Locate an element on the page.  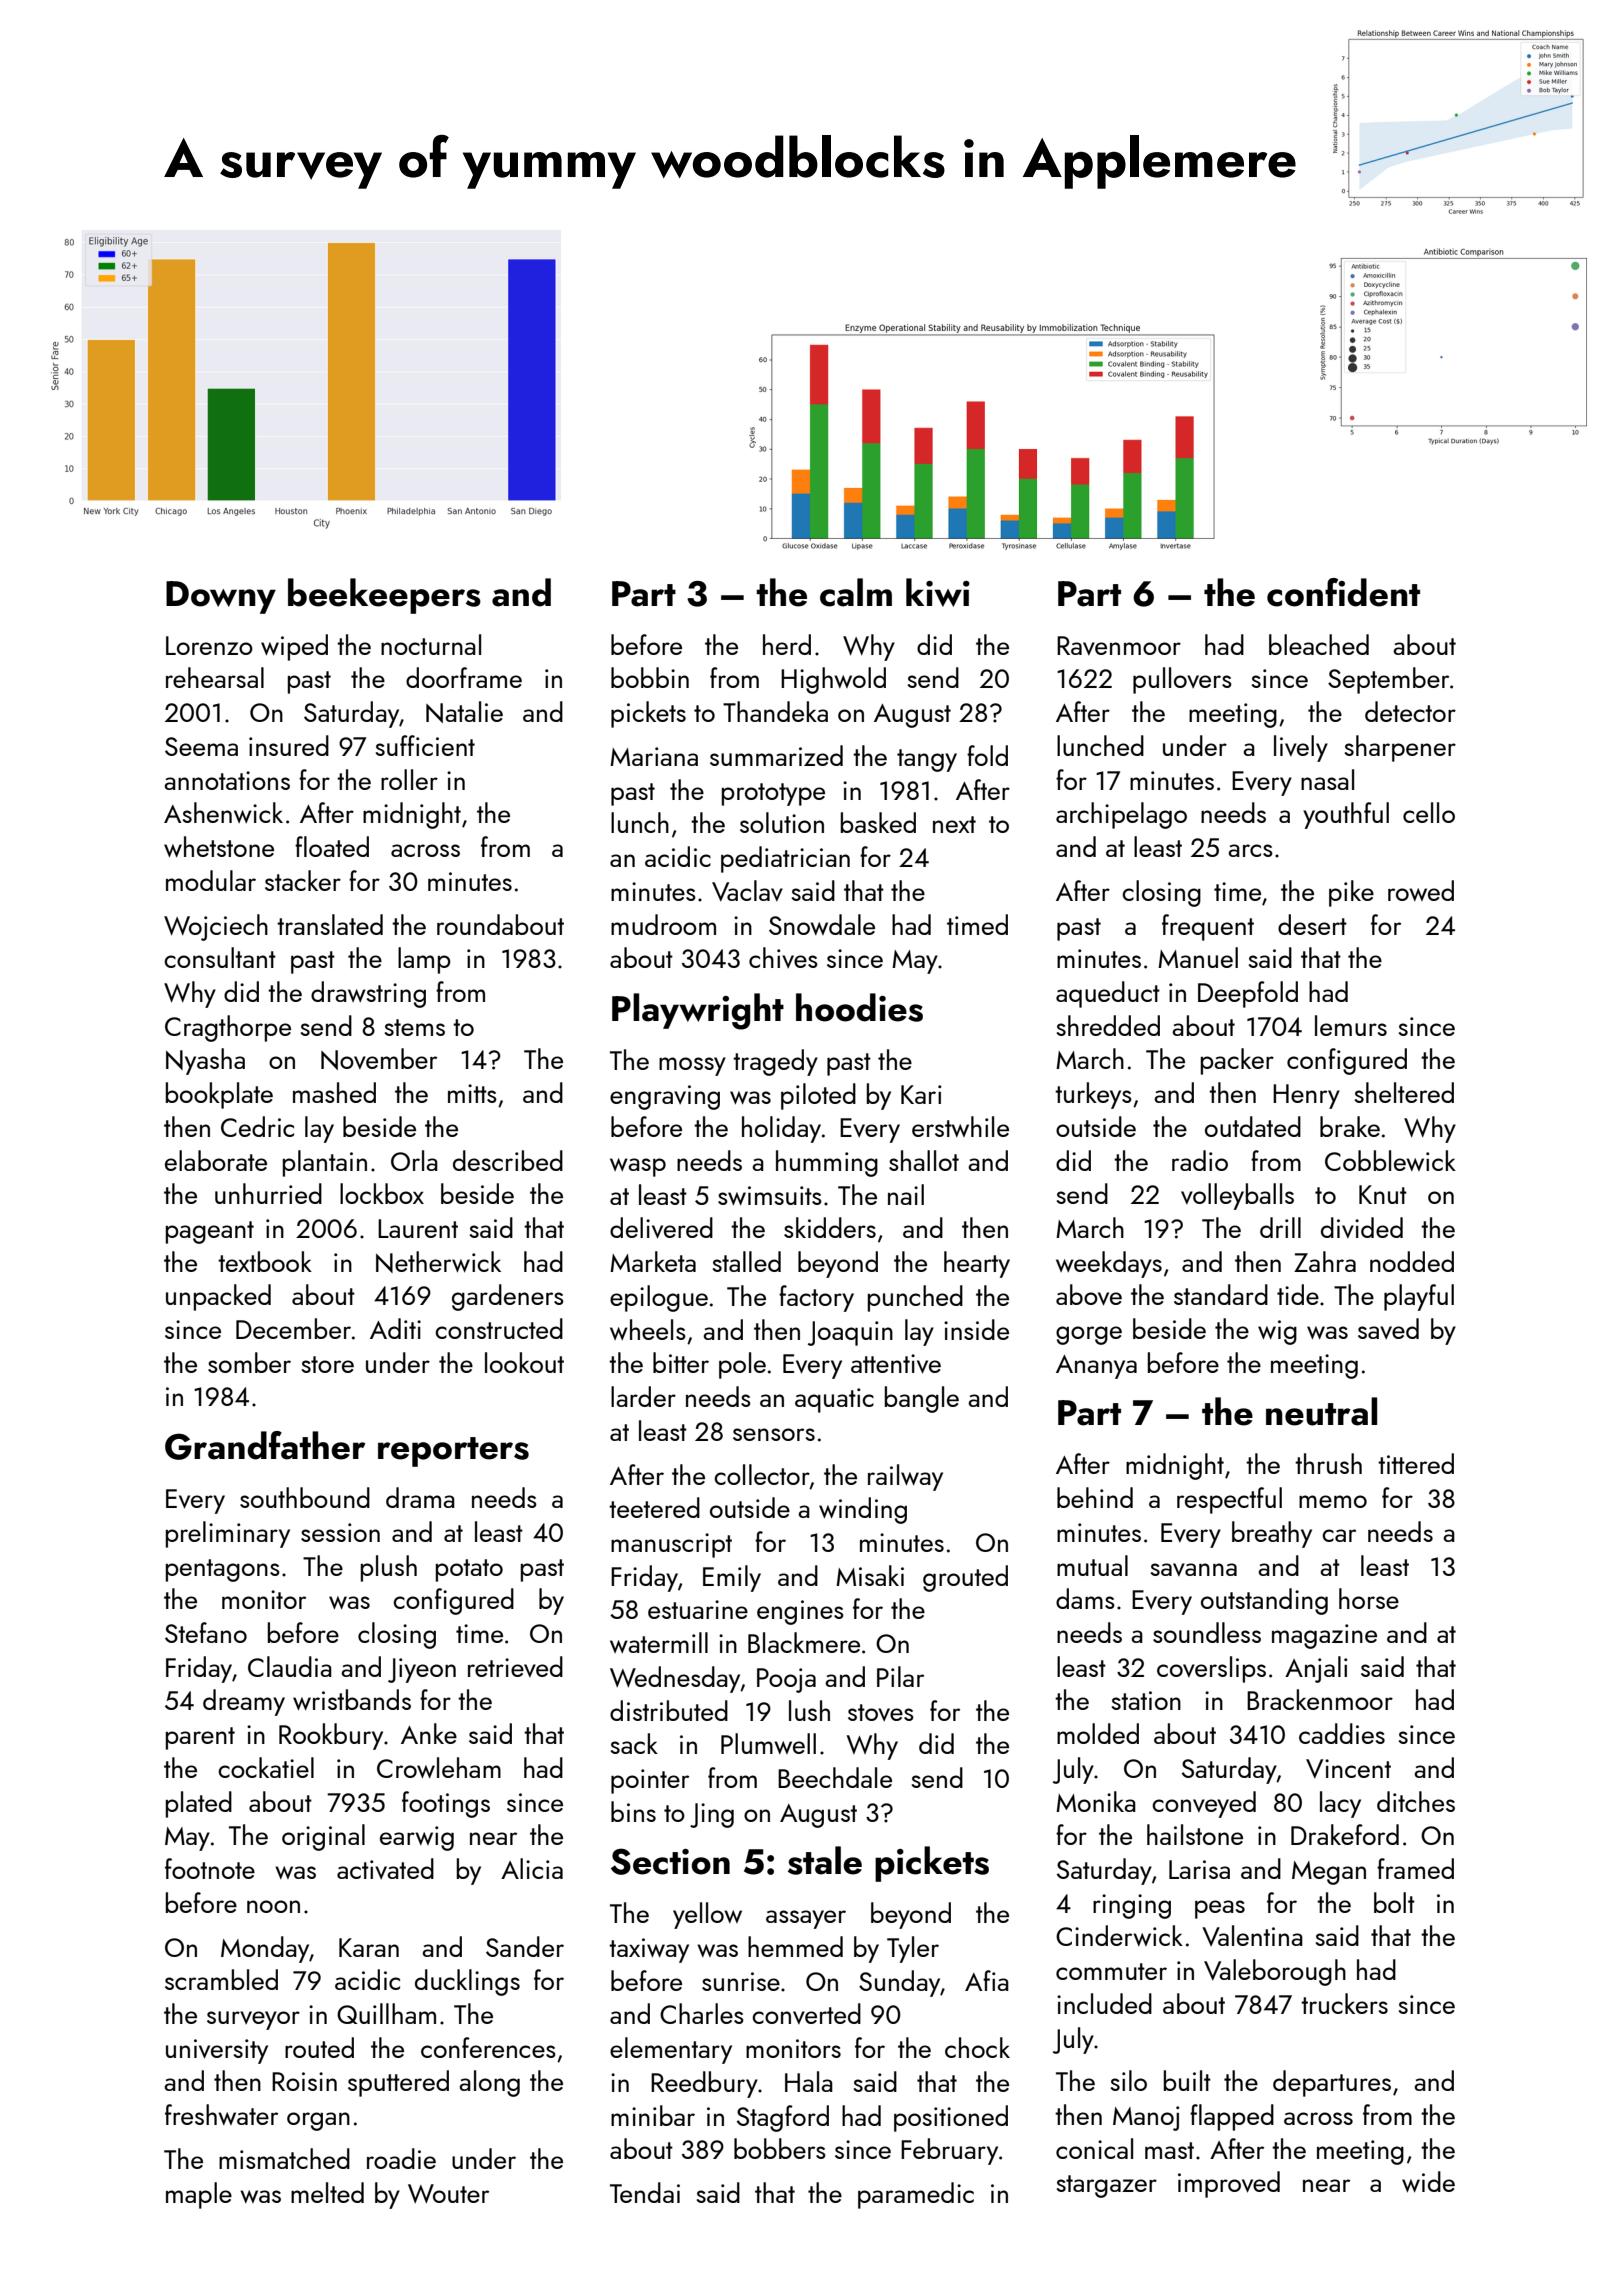
nocturnal is located at coordinates (431, 644).
